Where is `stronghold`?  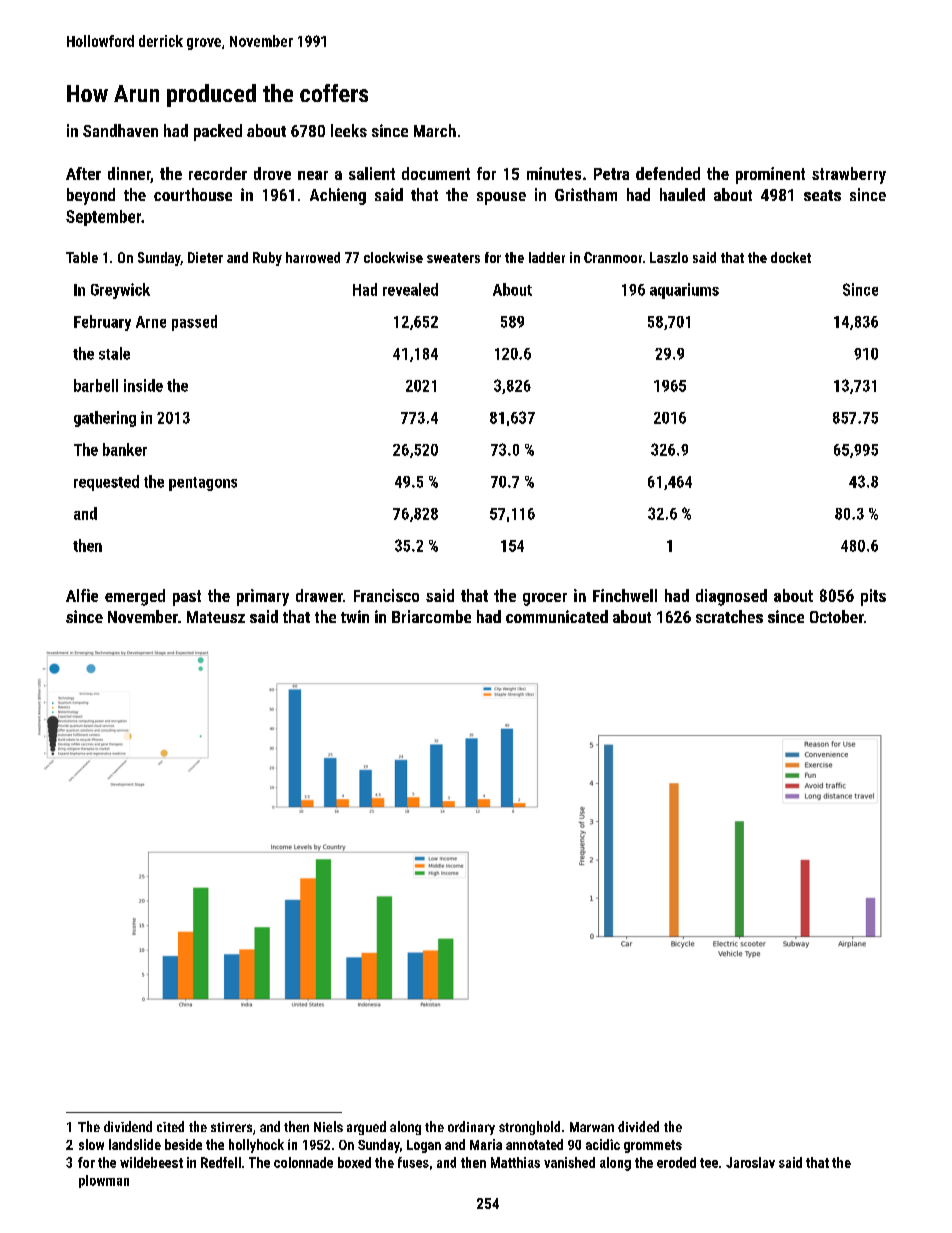 stronghold is located at coordinates (529, 1128).
